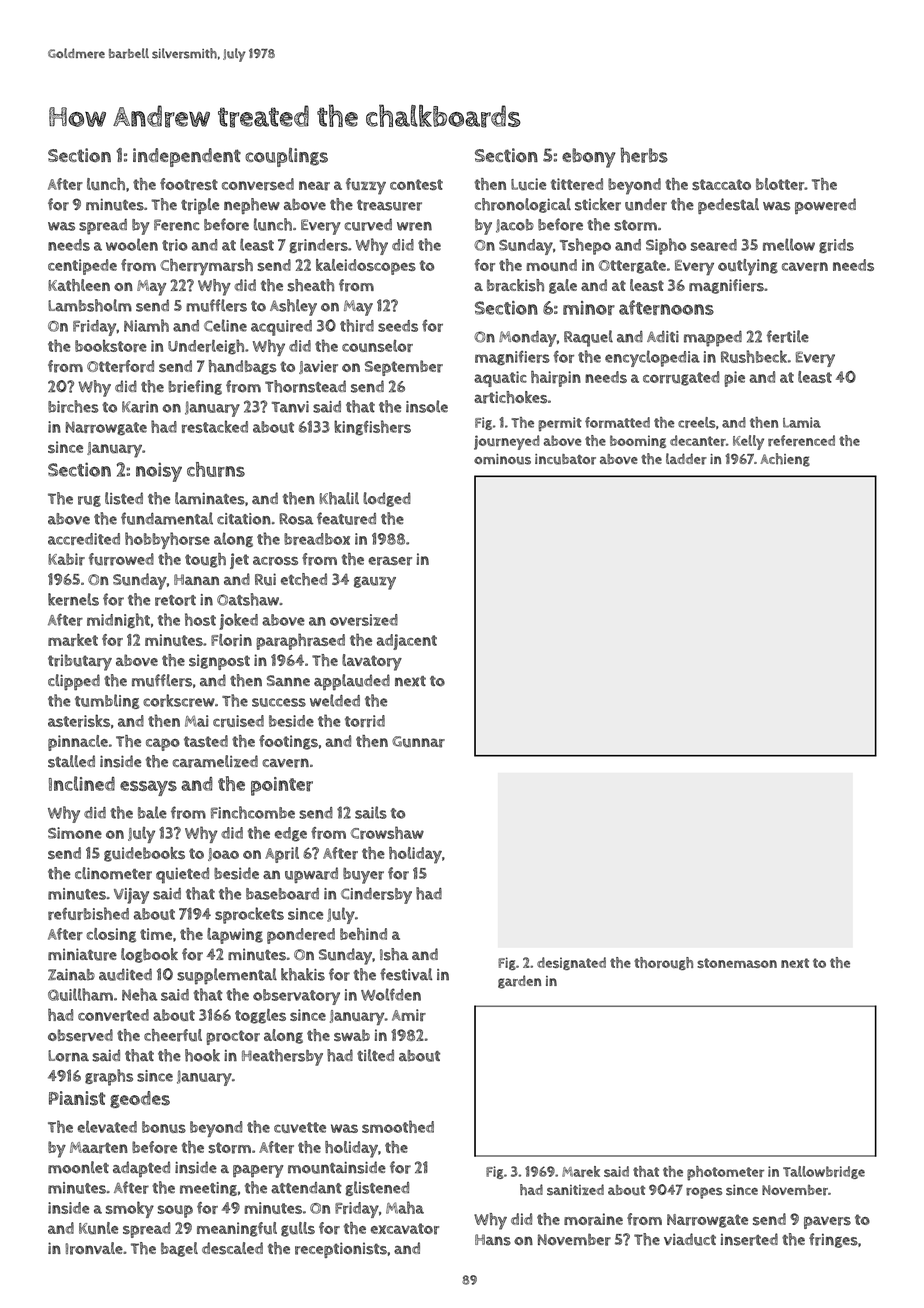 This document has height=1308, width=924. What do you see at coordinates (418, 742) in the document?
I see `Gunnar` at bounding box center [418, 742].
